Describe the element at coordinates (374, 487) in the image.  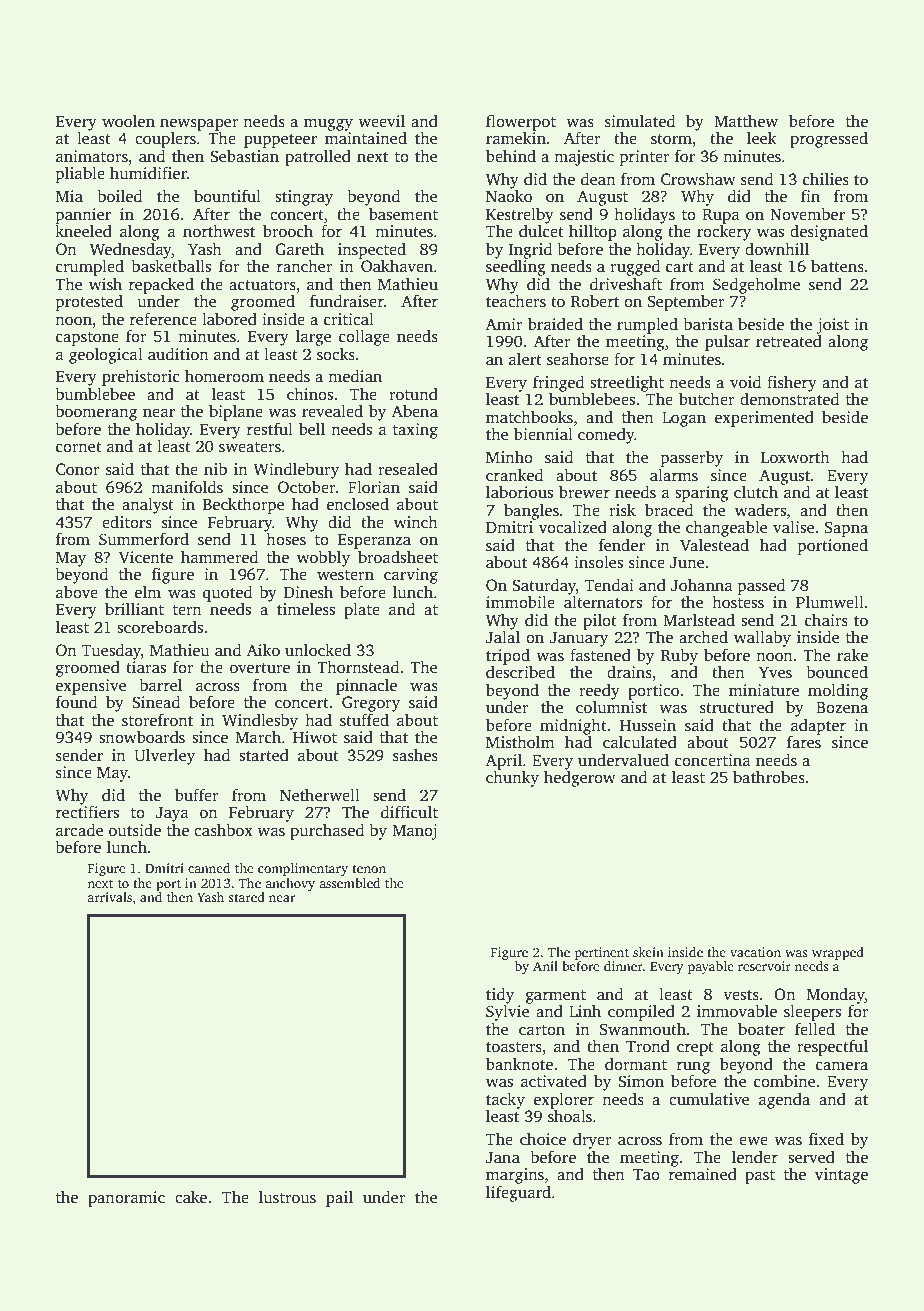
I see `Florian` at that location.
